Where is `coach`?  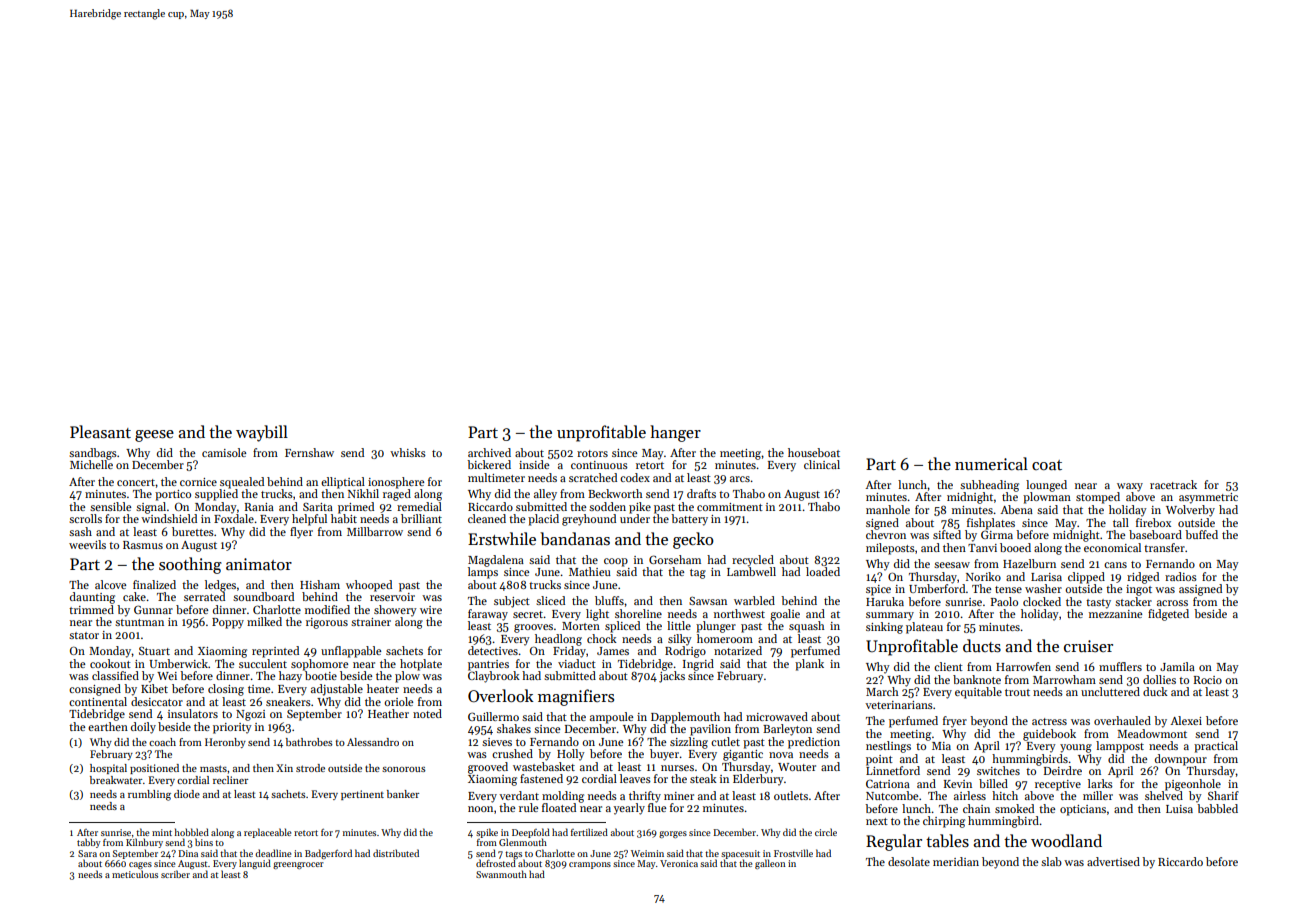 coach is located at coordinates (162, 742).
